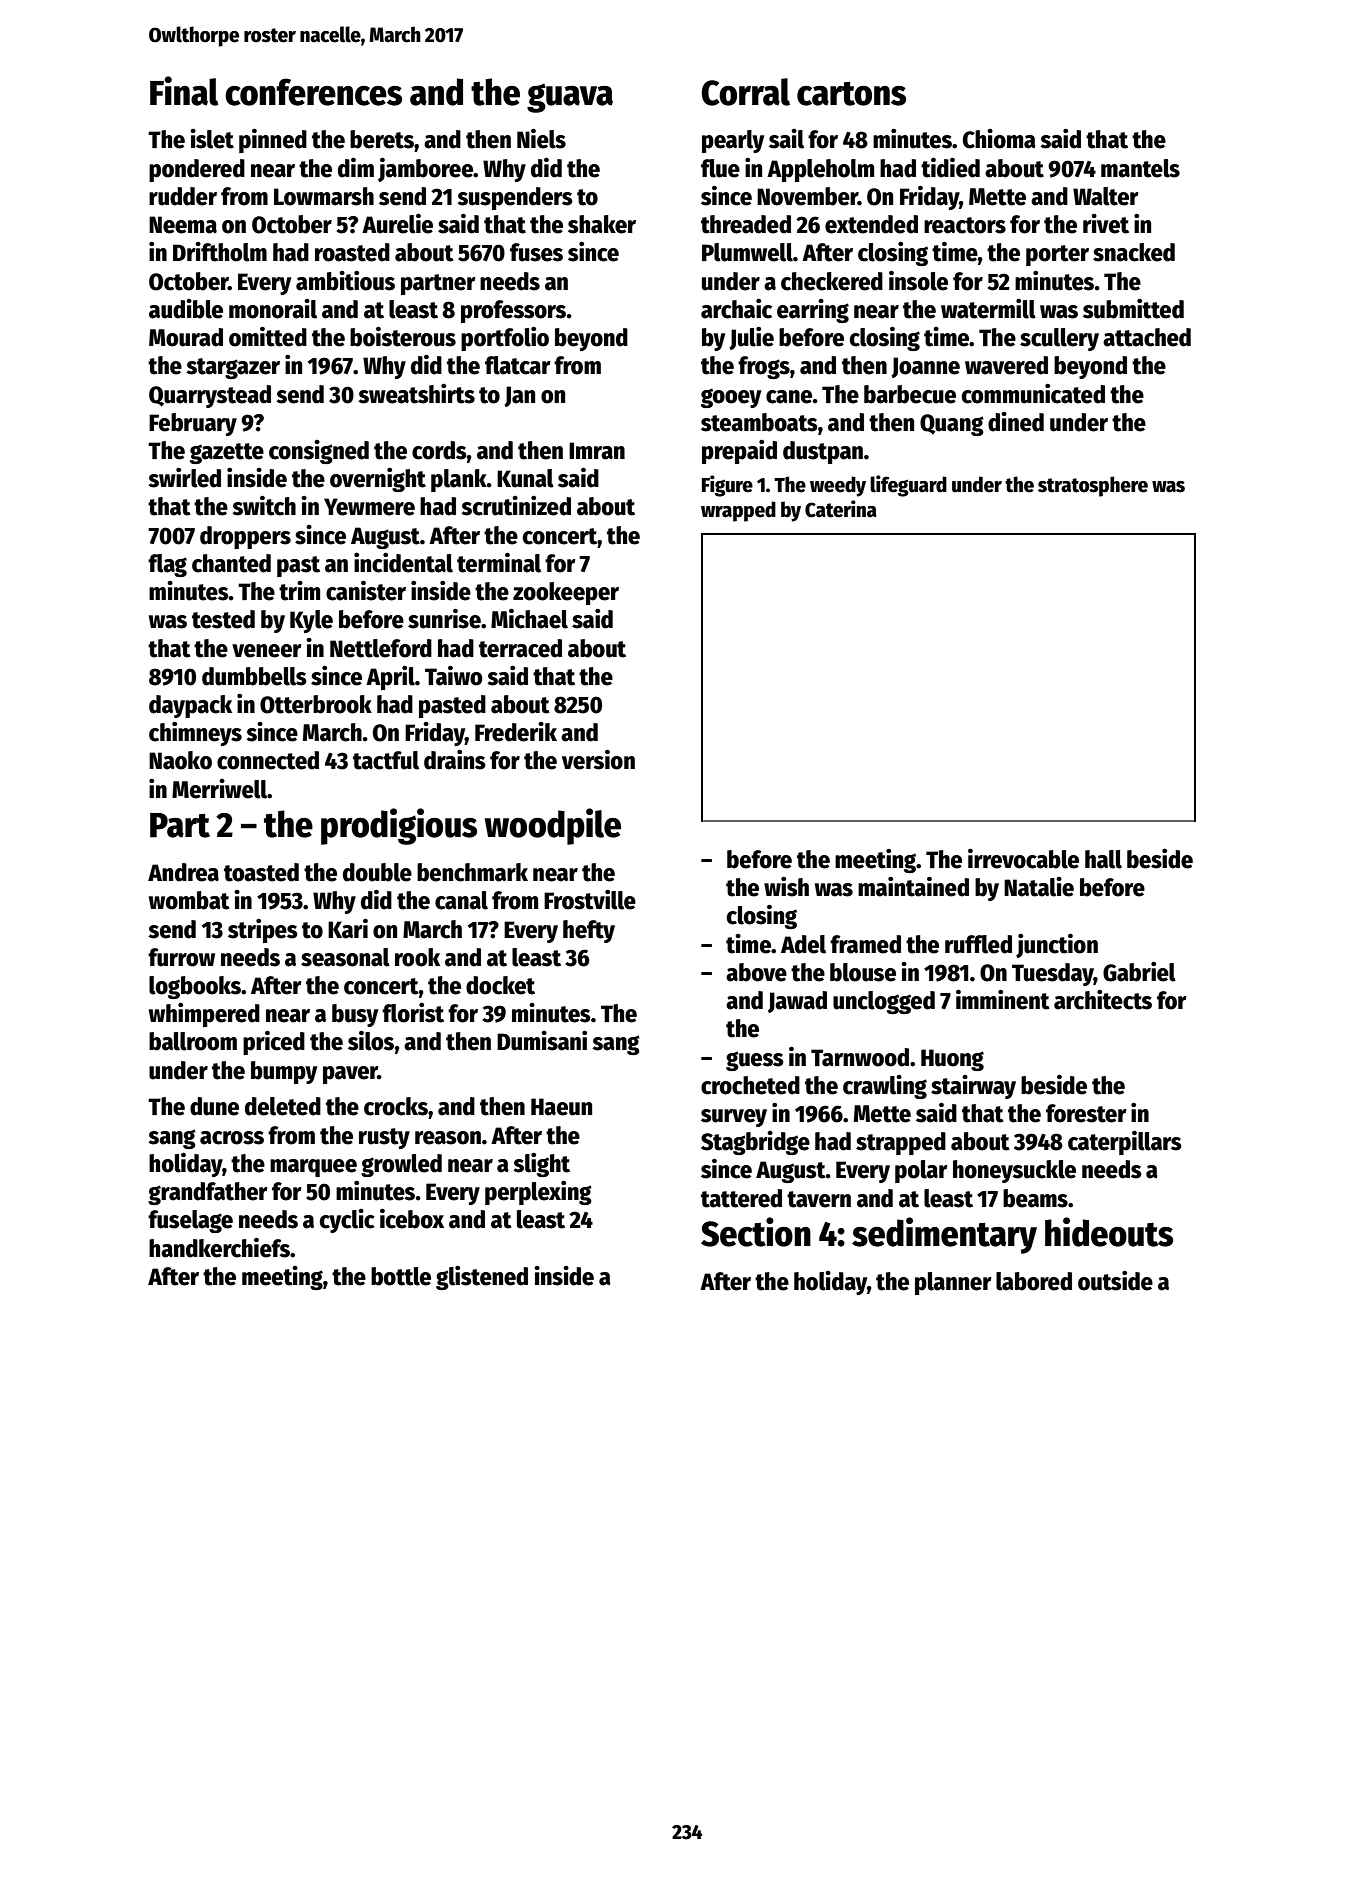  I want to click on wombat, so click(189, 900).
